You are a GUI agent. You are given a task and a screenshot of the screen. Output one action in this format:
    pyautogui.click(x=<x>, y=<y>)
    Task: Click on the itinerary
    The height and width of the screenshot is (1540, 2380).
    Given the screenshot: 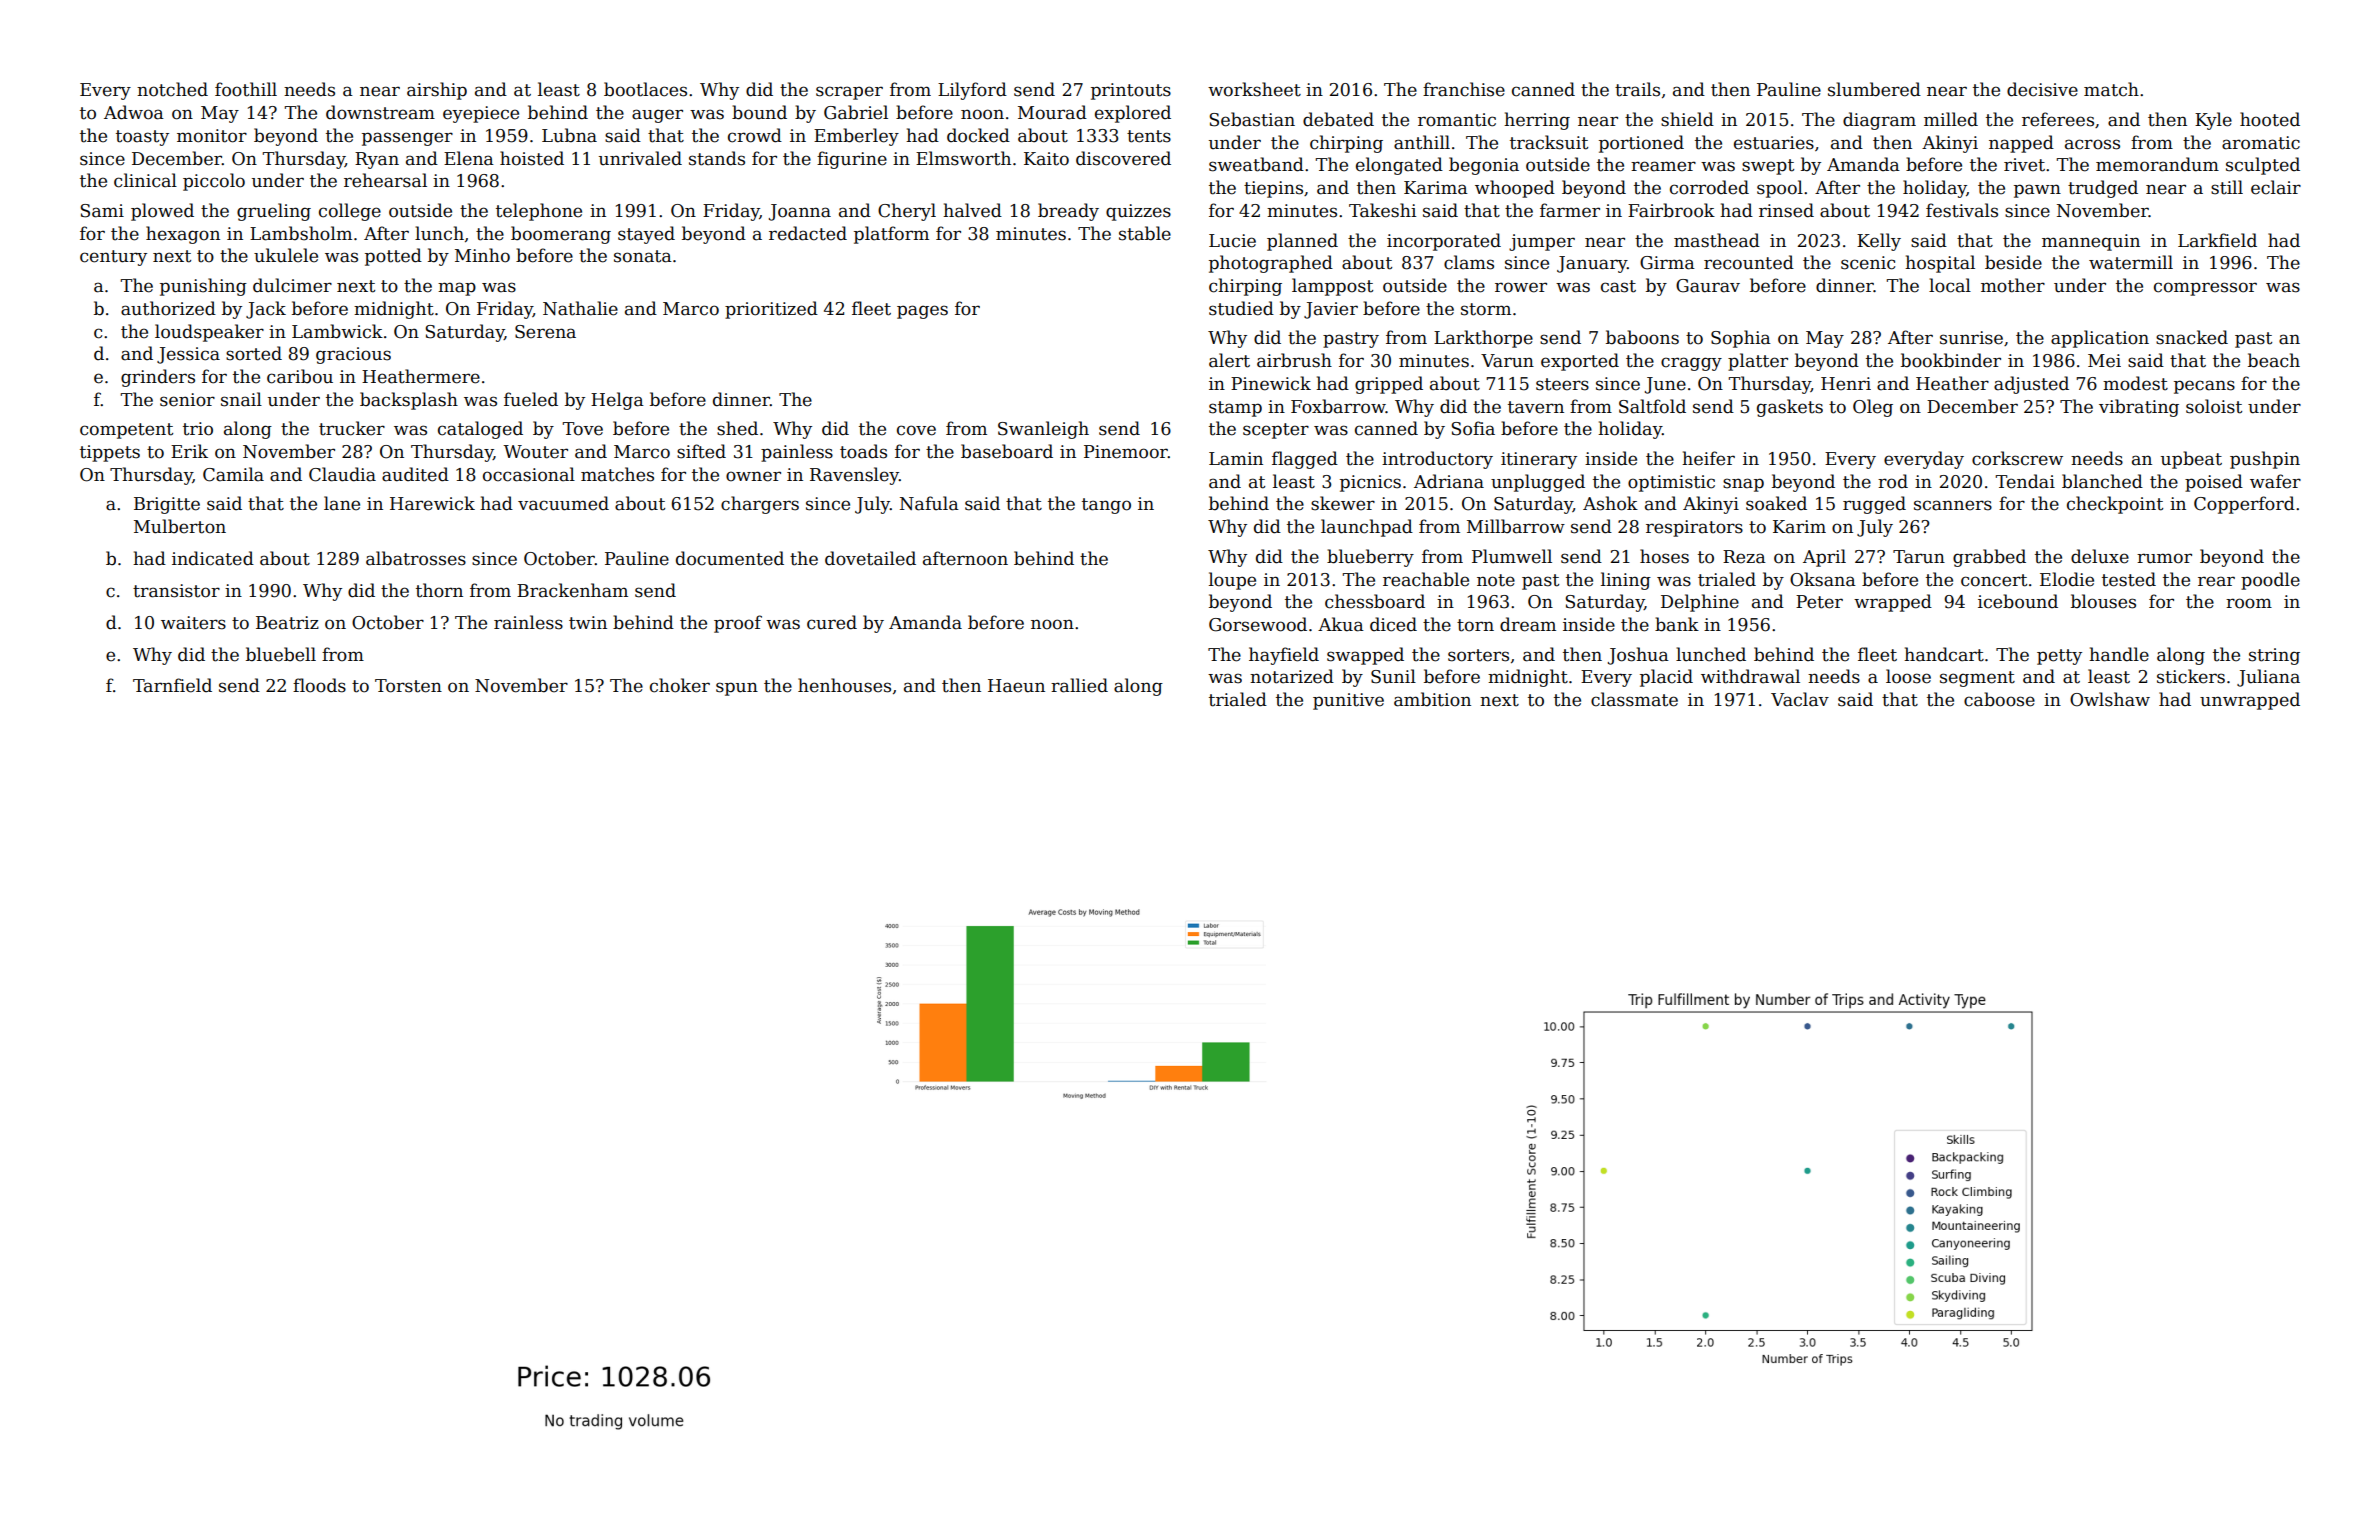 What is the action you would take?
    pyautogui.click(x=1539, y=460)
